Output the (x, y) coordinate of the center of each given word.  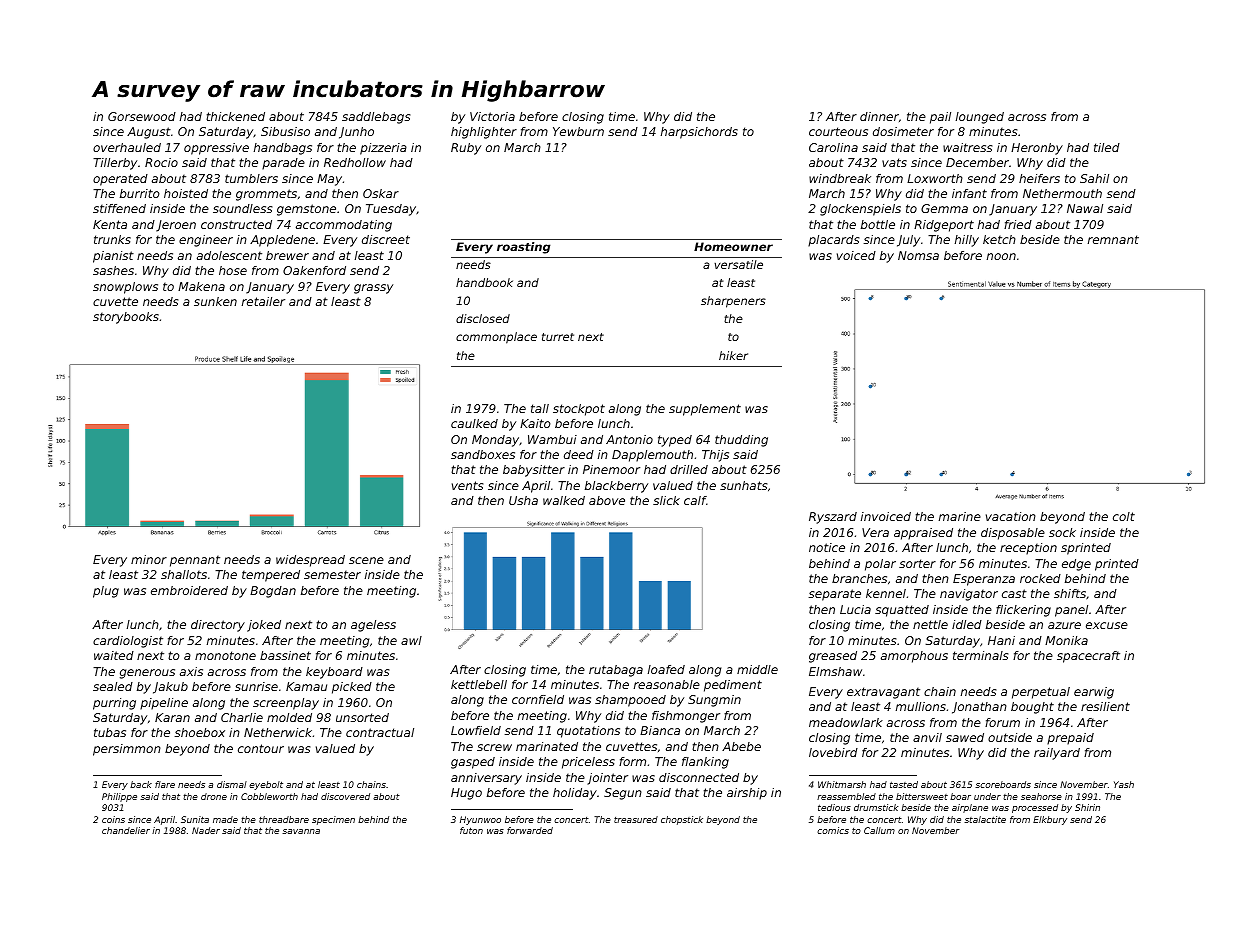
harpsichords (699, 133)
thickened (235, 116)
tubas (110, 732)
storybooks (126, 318)
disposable (1013, 534)
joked (264, 626)
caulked (474, 423)
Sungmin (714, 701)
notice (827, 547)
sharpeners (733, 302)
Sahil (1094, 178)
